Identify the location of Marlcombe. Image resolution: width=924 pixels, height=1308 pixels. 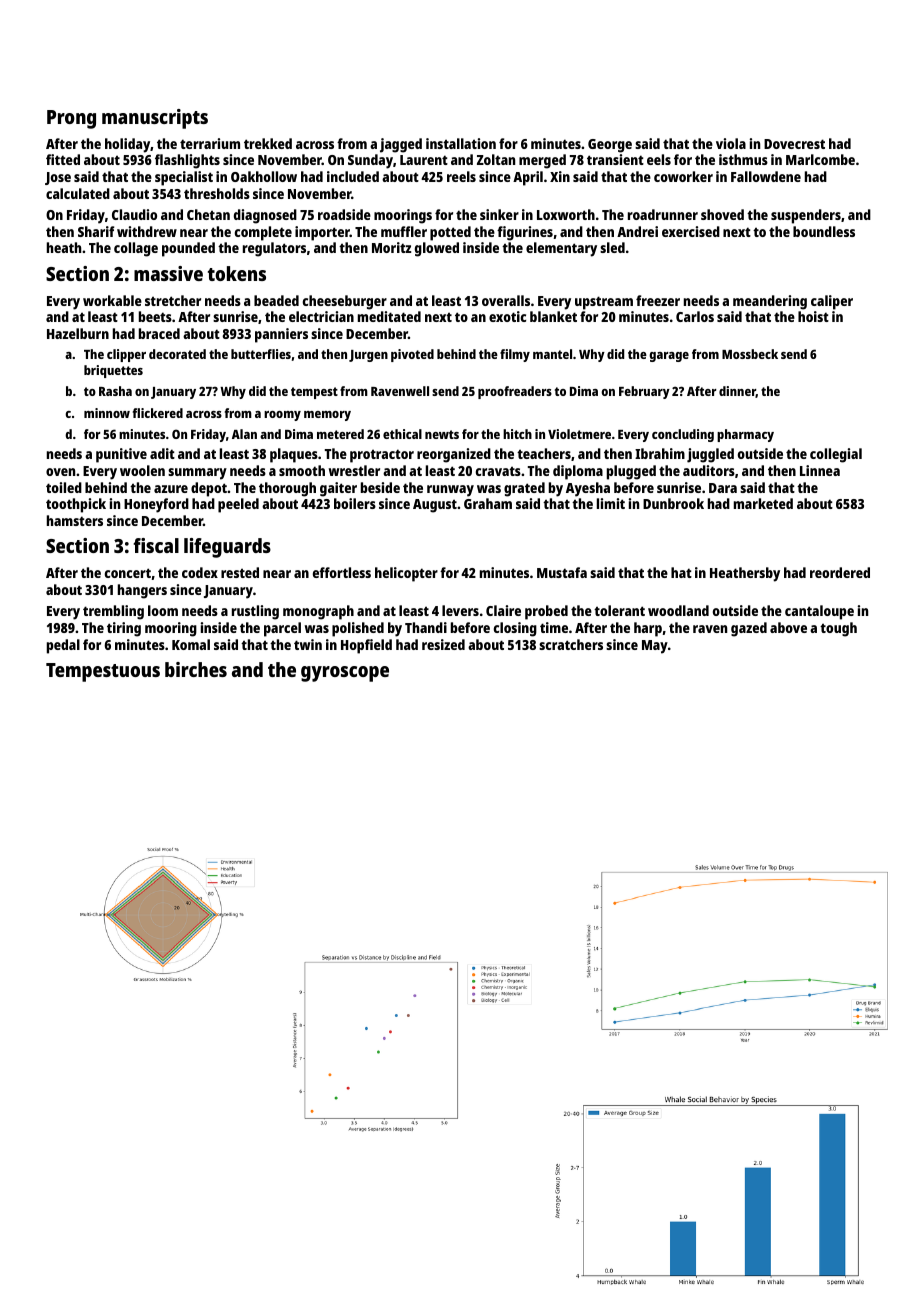
(820, 159).
